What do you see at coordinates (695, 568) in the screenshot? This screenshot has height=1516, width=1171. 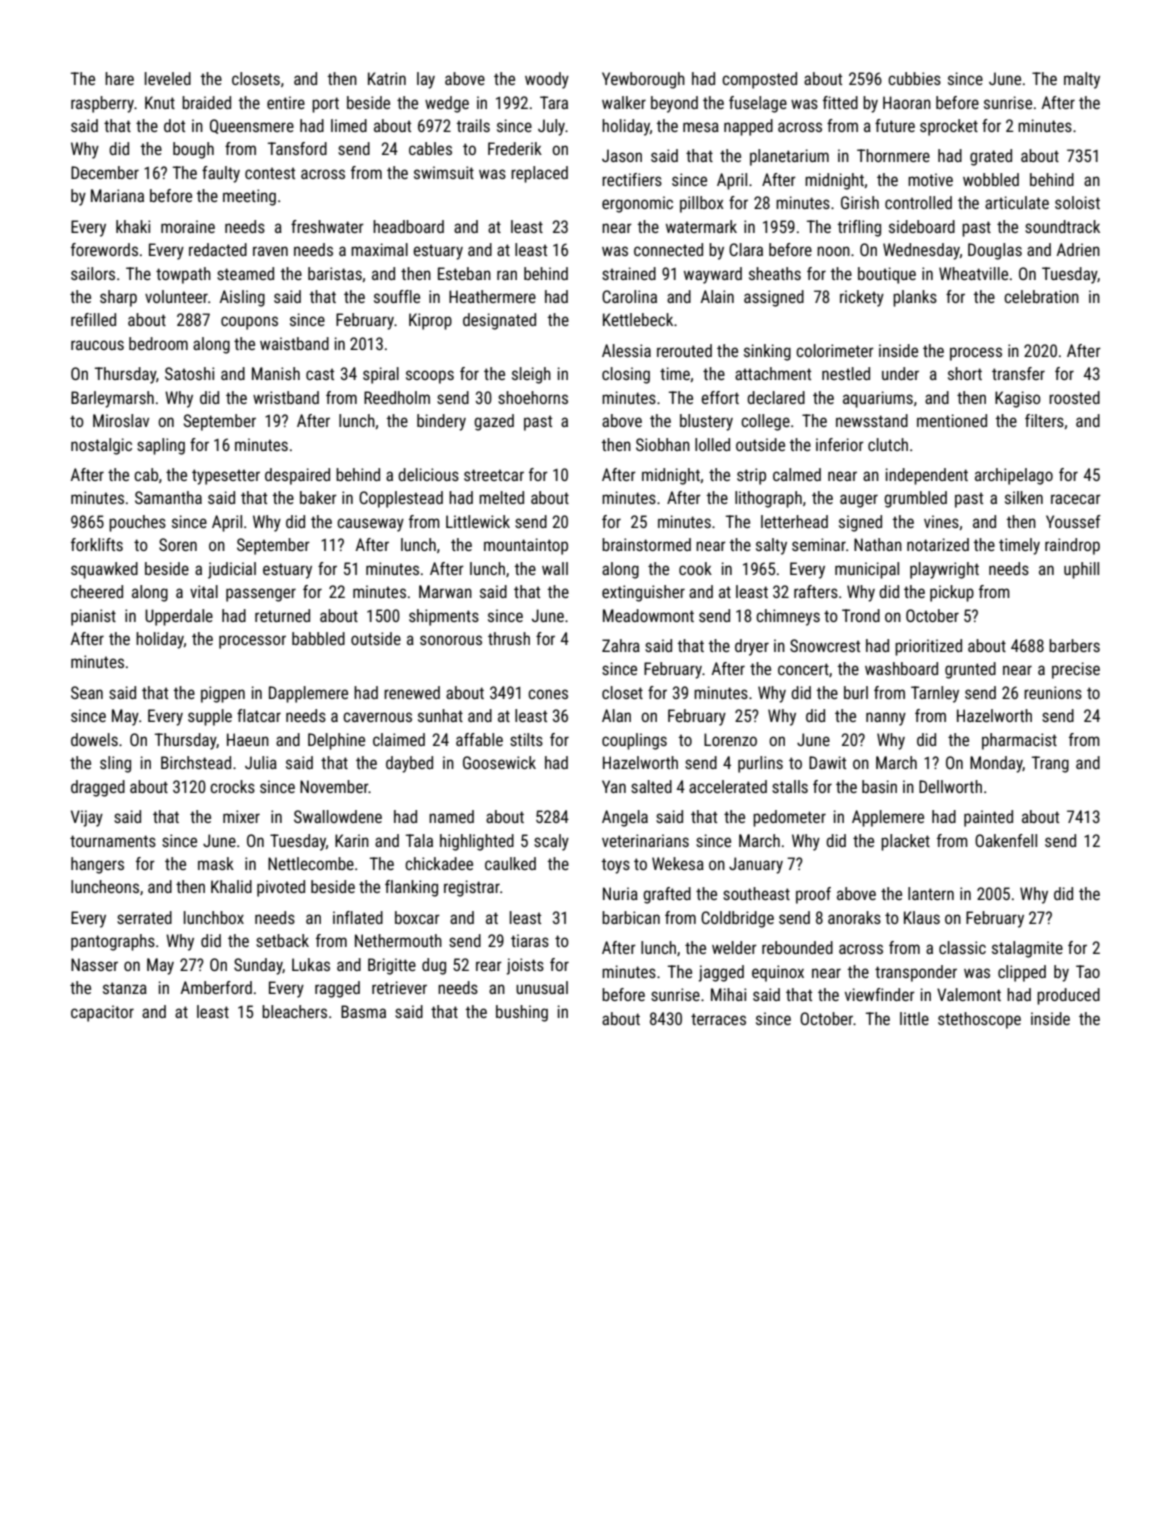 I see `cook` at bounding box center [695, 568].
